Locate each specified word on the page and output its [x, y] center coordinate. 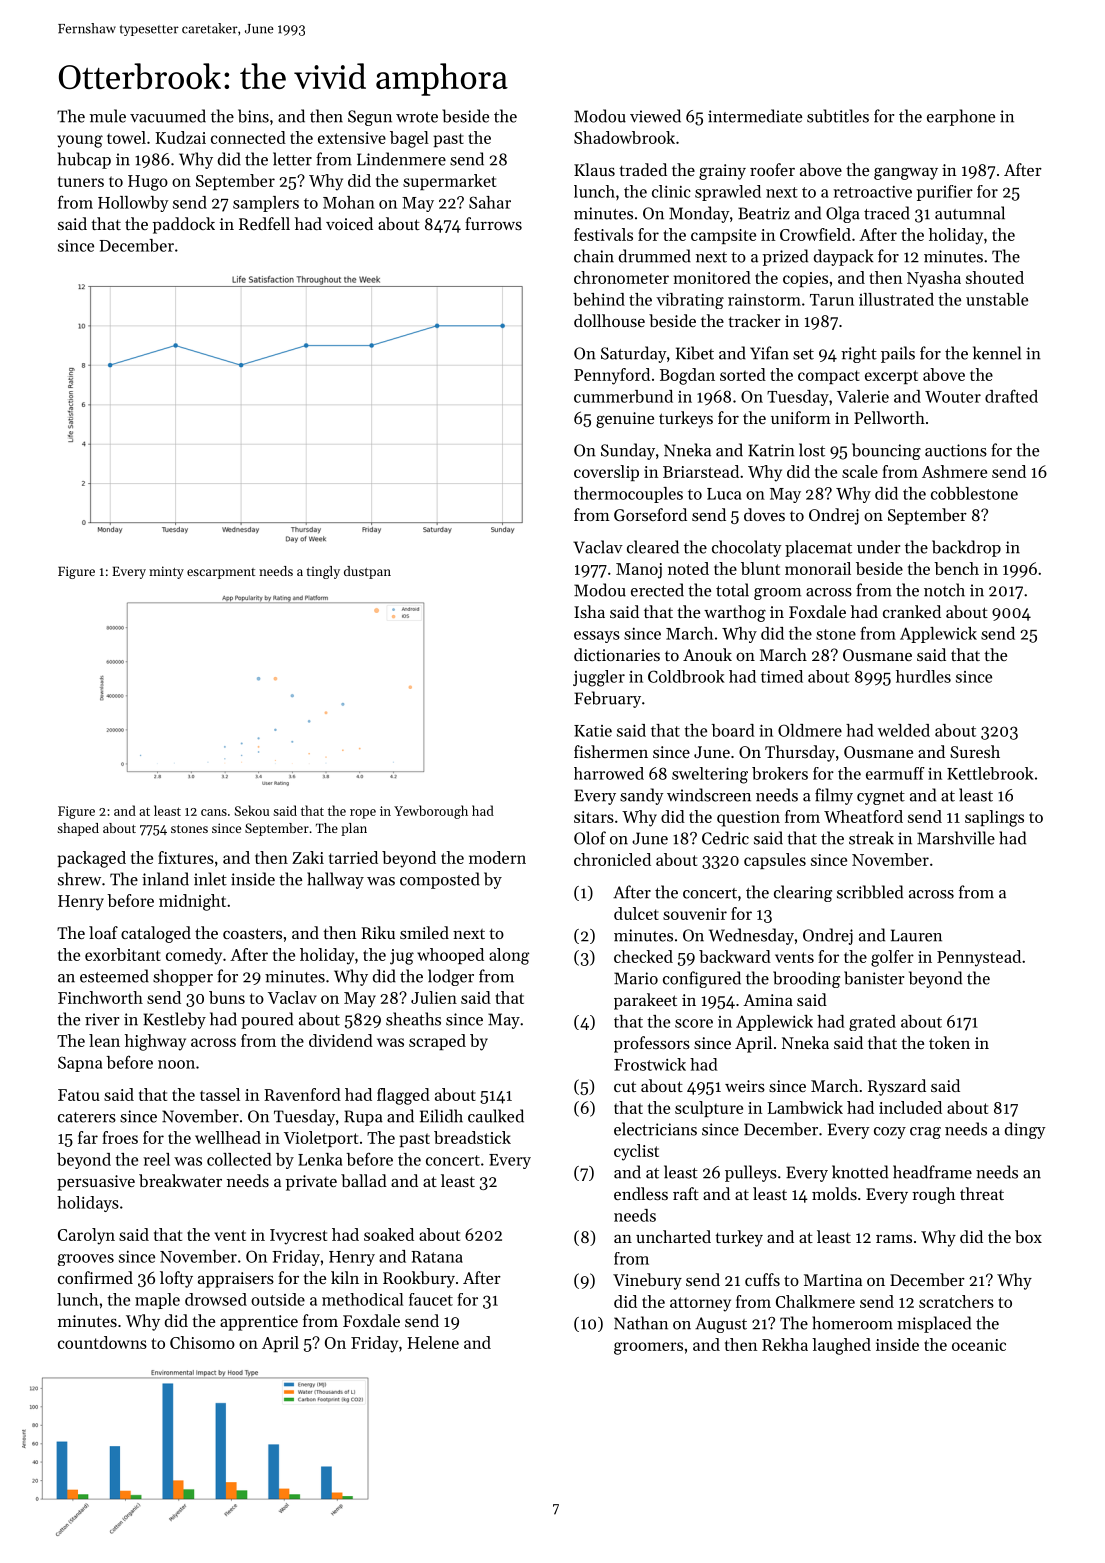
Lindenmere [401, 159]
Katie [593, 731]
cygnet [881, 798]
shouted [995, 277]
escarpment [221, 573]
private [311, 1183]
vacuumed [168, 116]
